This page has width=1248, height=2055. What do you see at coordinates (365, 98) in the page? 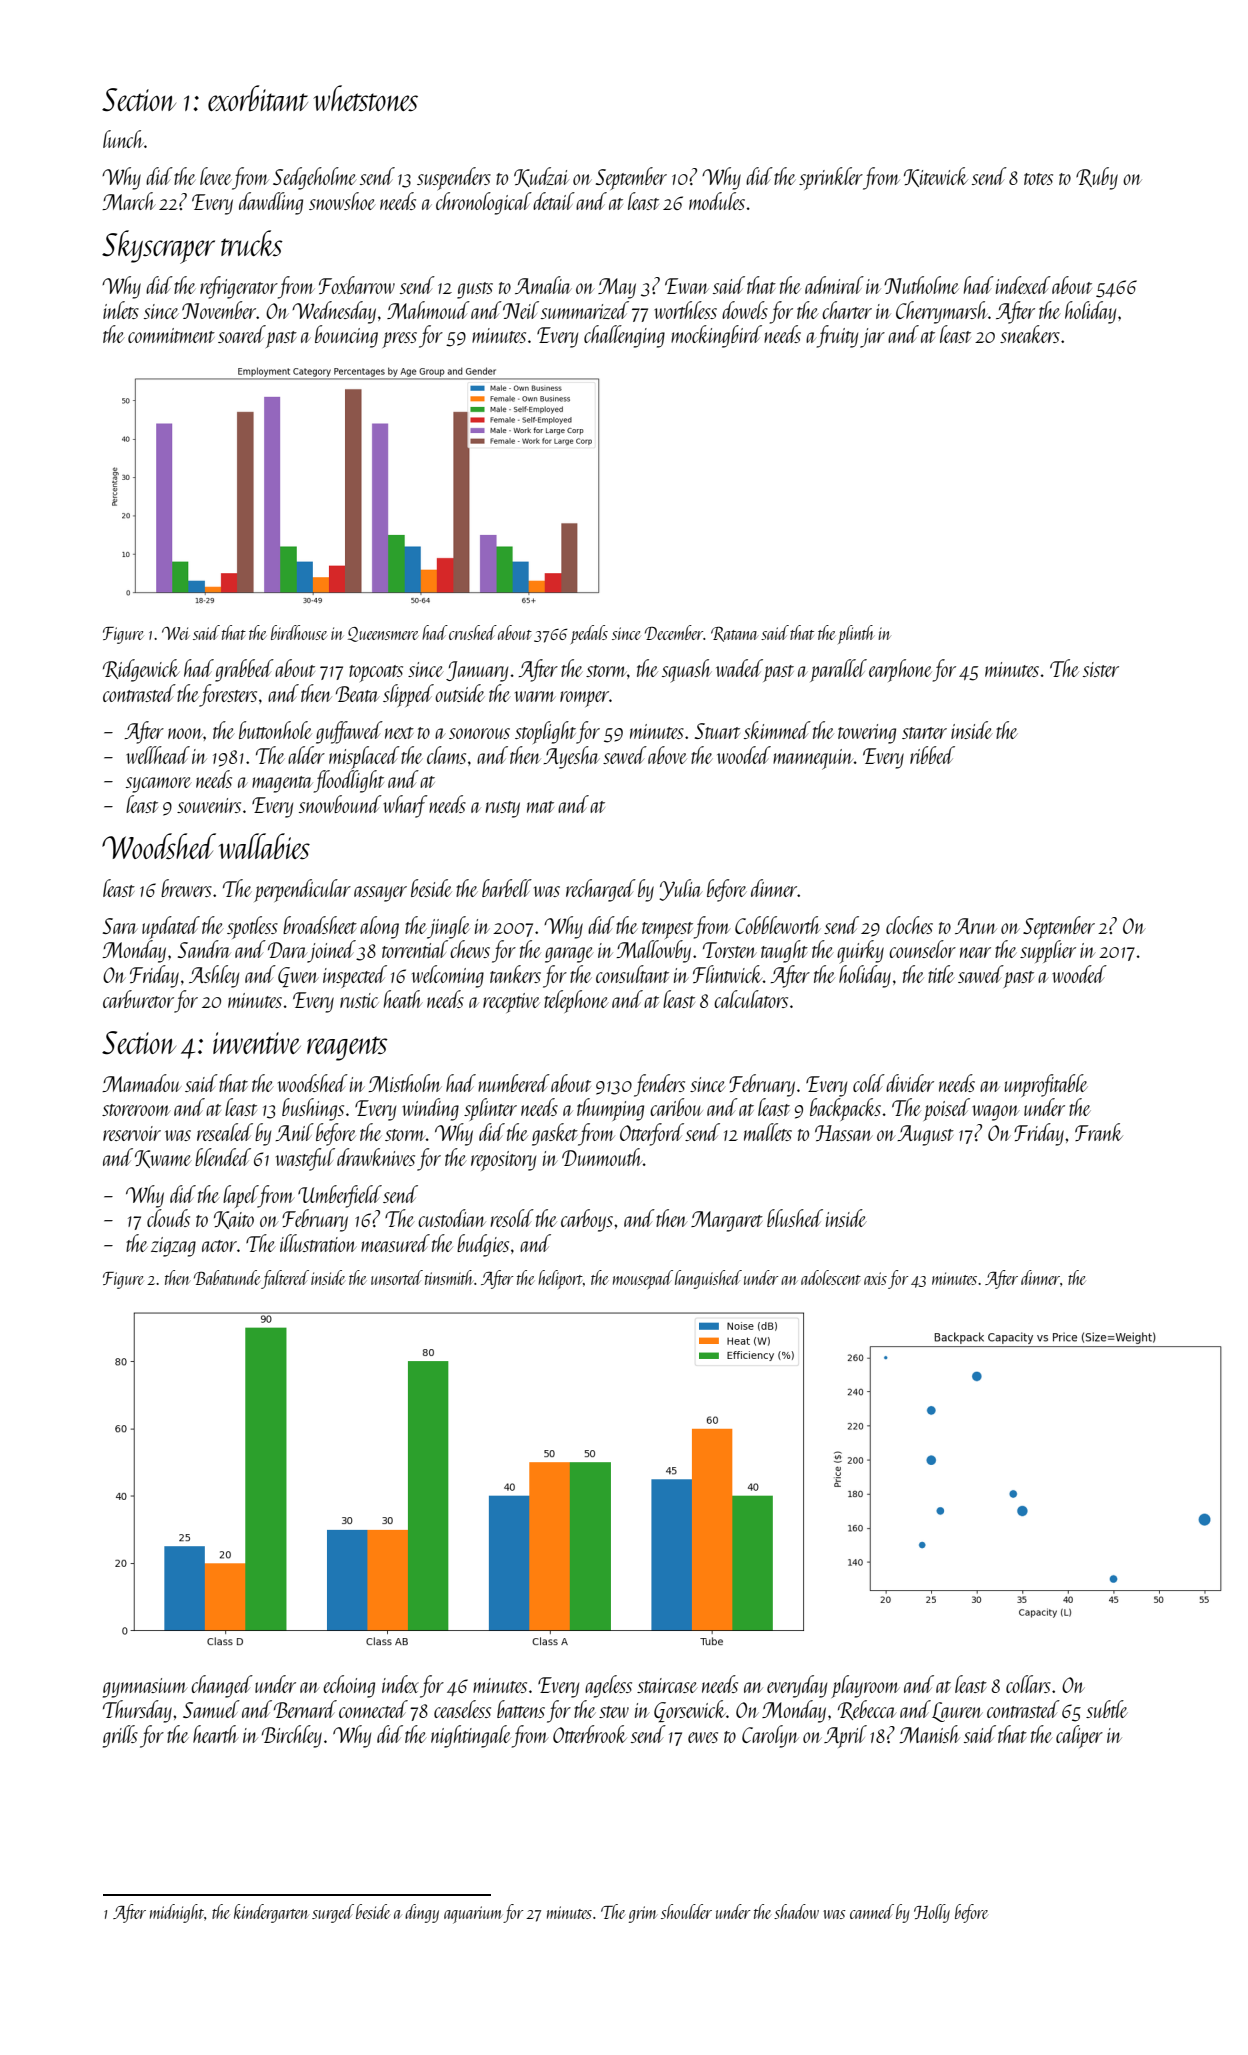
I see `whetstones` at bounding box center [365, 98].
